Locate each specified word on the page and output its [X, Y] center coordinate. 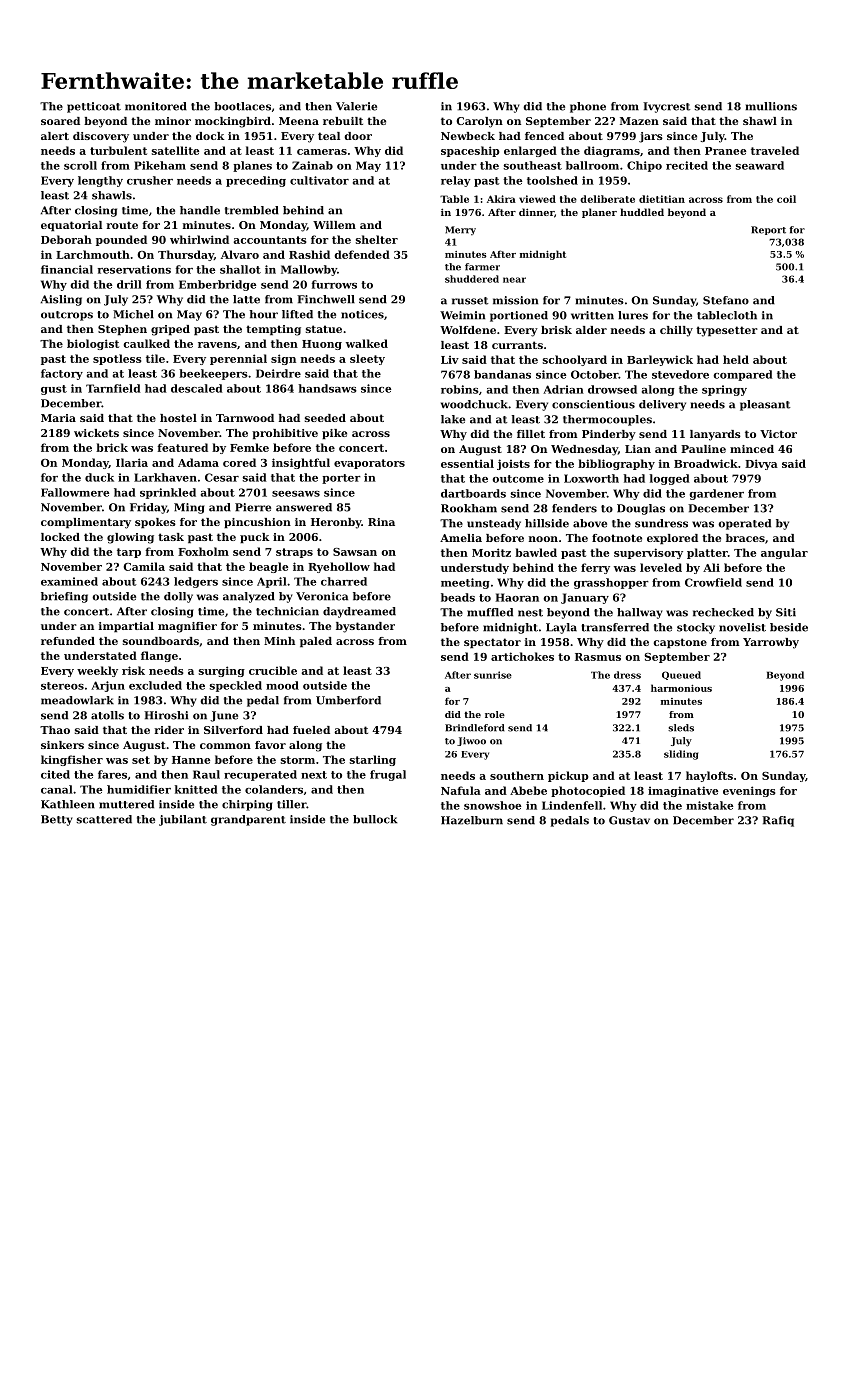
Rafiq [778, 821]
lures [633, 315]
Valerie [356, 106]
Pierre [253, 507]
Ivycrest [666, 107]
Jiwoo [471, 741]
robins [460, 389]
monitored [156, 106]
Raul [206, 774]
